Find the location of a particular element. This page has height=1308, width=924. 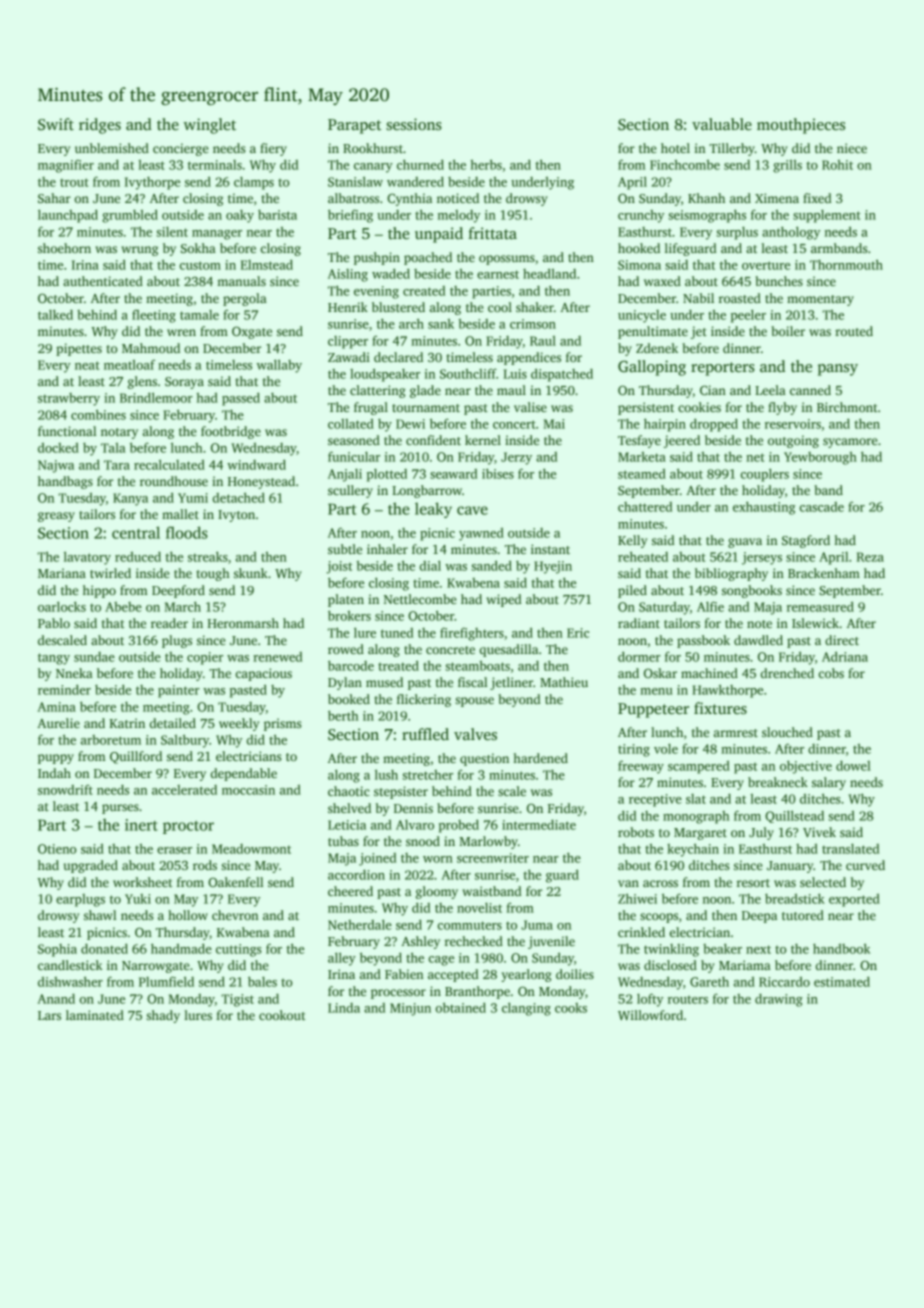

confident is located at coordinates (433, 440).
